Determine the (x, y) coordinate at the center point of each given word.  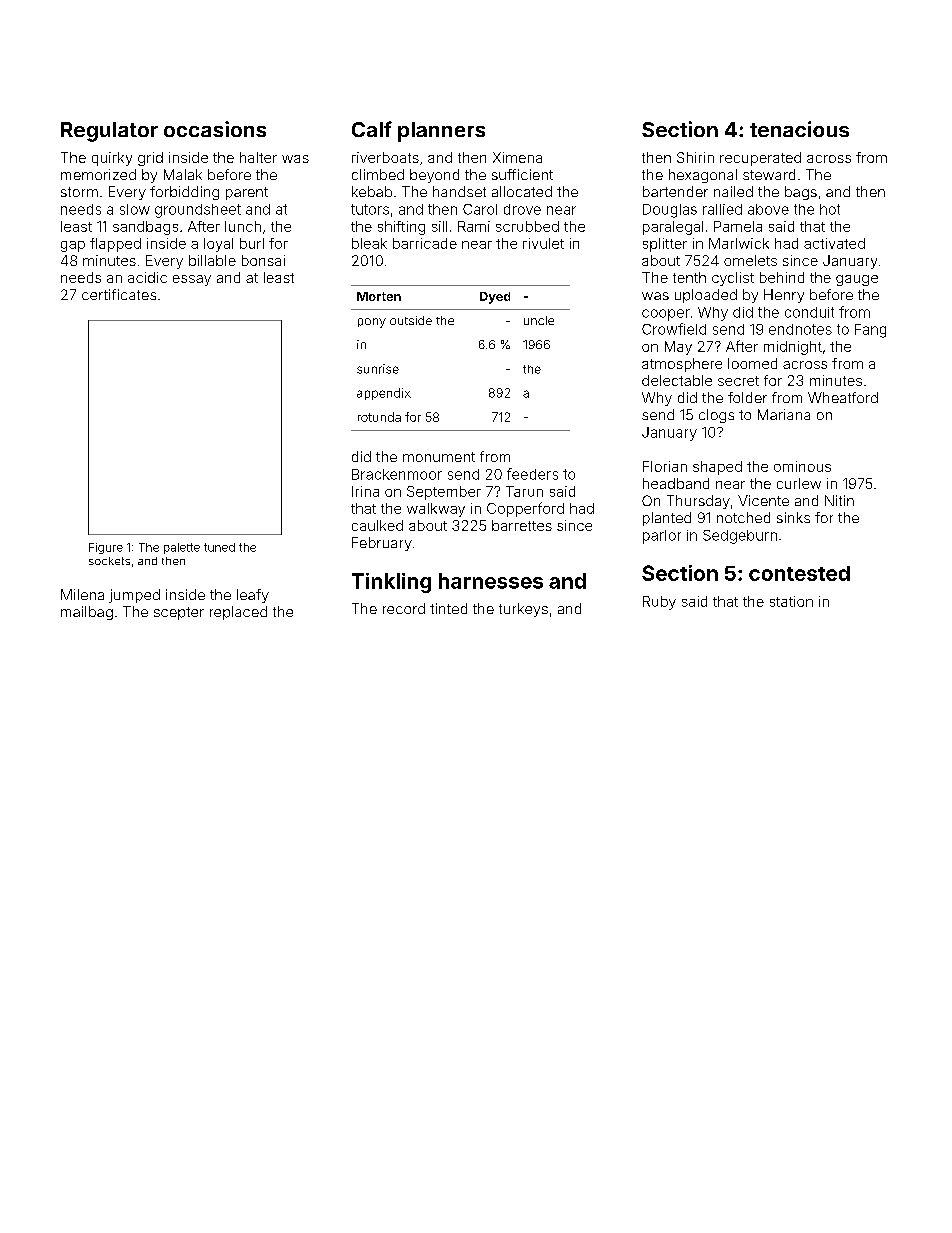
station (791, 601)
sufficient (522, 174)
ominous (802, 466)
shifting (401, 228)
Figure (106, 548)
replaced (238, 613)
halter (258, 157)
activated (834, 243)
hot (830, 209)
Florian (665, 466)
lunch (243, 226)
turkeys (523, 610)
